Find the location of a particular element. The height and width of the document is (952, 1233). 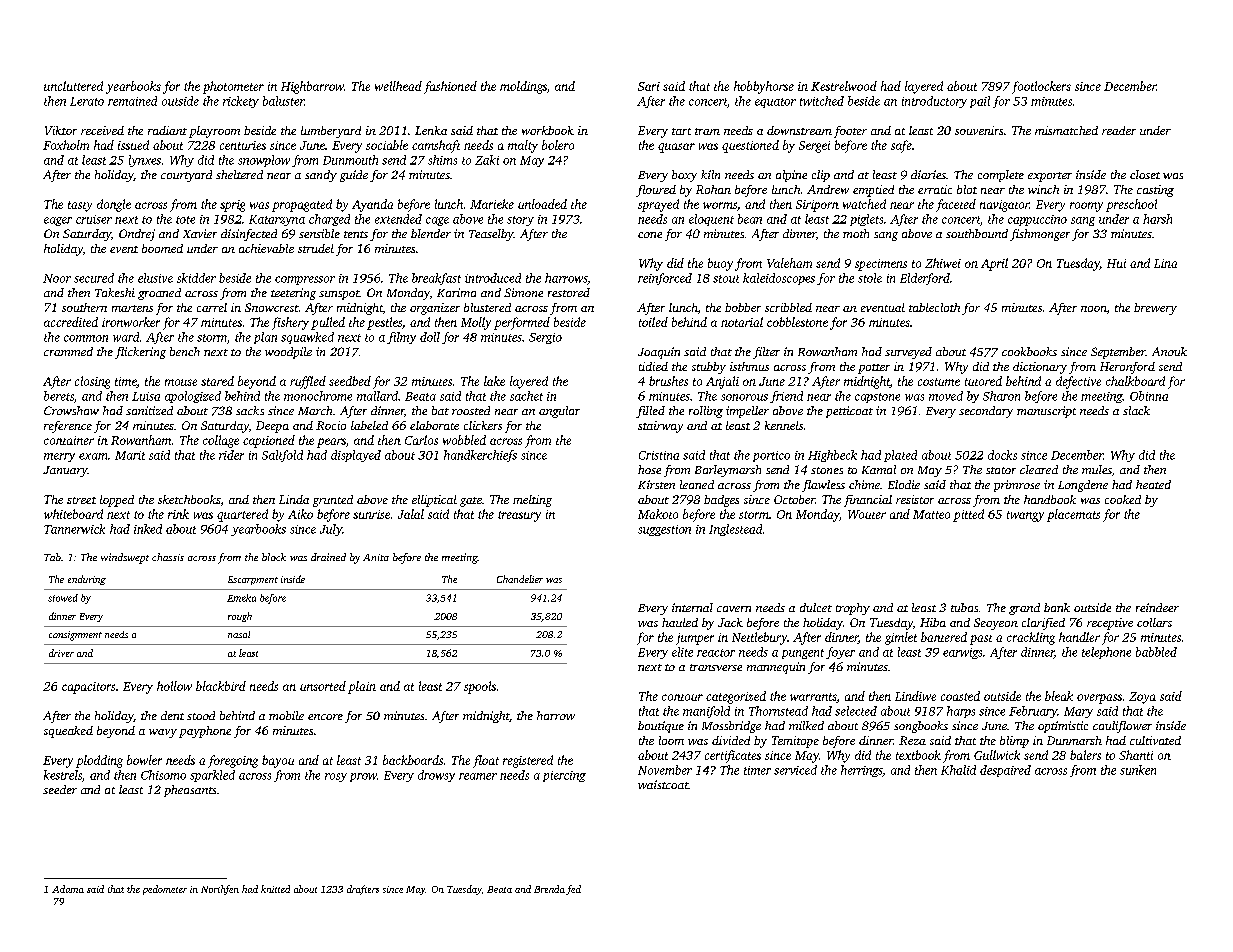

eloquent is located at coordinates (711, 220).
